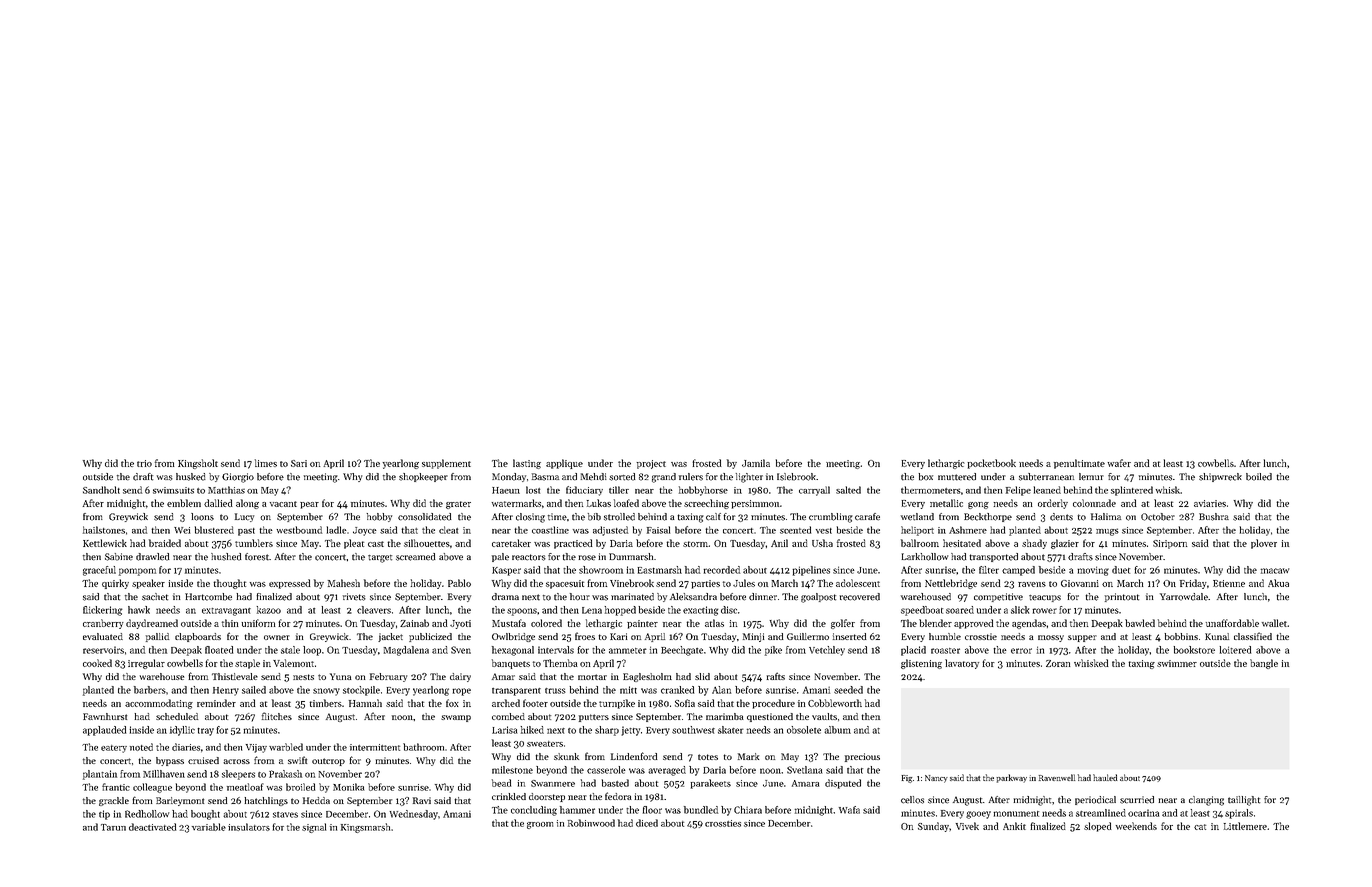 Image resolution: width=1372 pixels, height=887 pixels. What do you see at coordinates (458, 505) in the screenshot?
I see `grater` at bounding box center [458, 505].
